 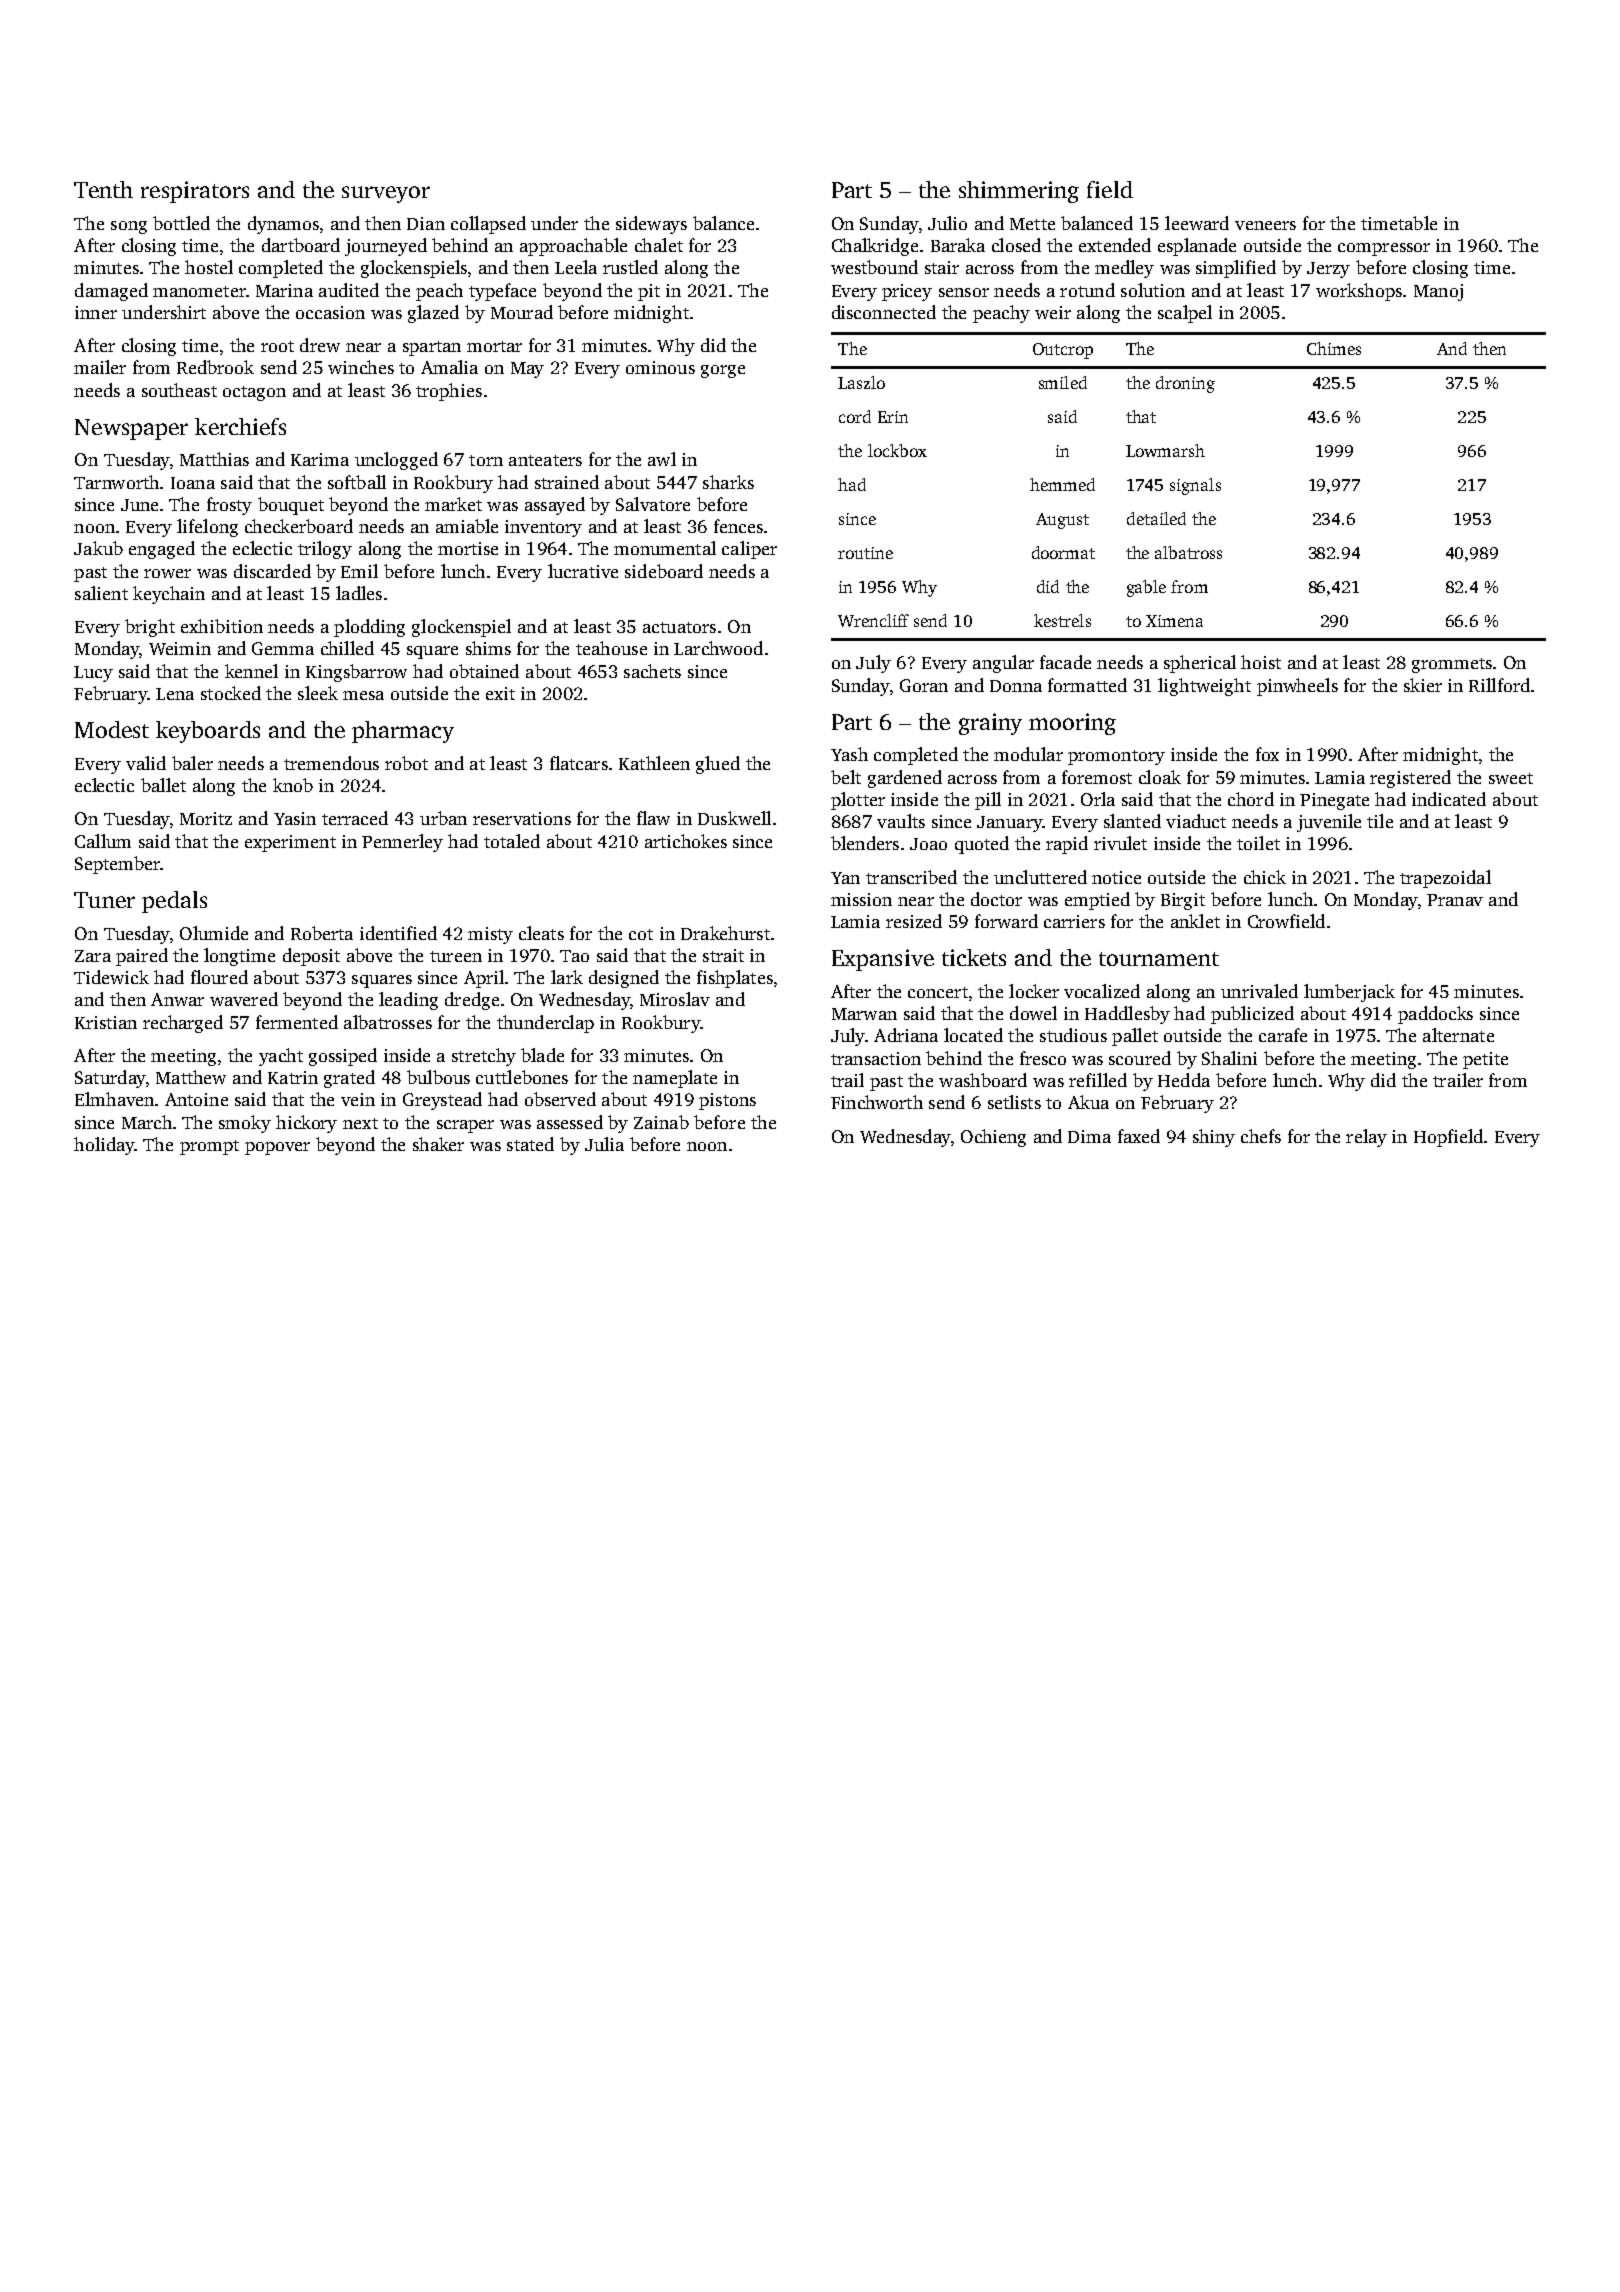 What do you see at coordinates (1229, 1058) in the document?
I see `Shalini` at bounding box center [1229, 1058].
